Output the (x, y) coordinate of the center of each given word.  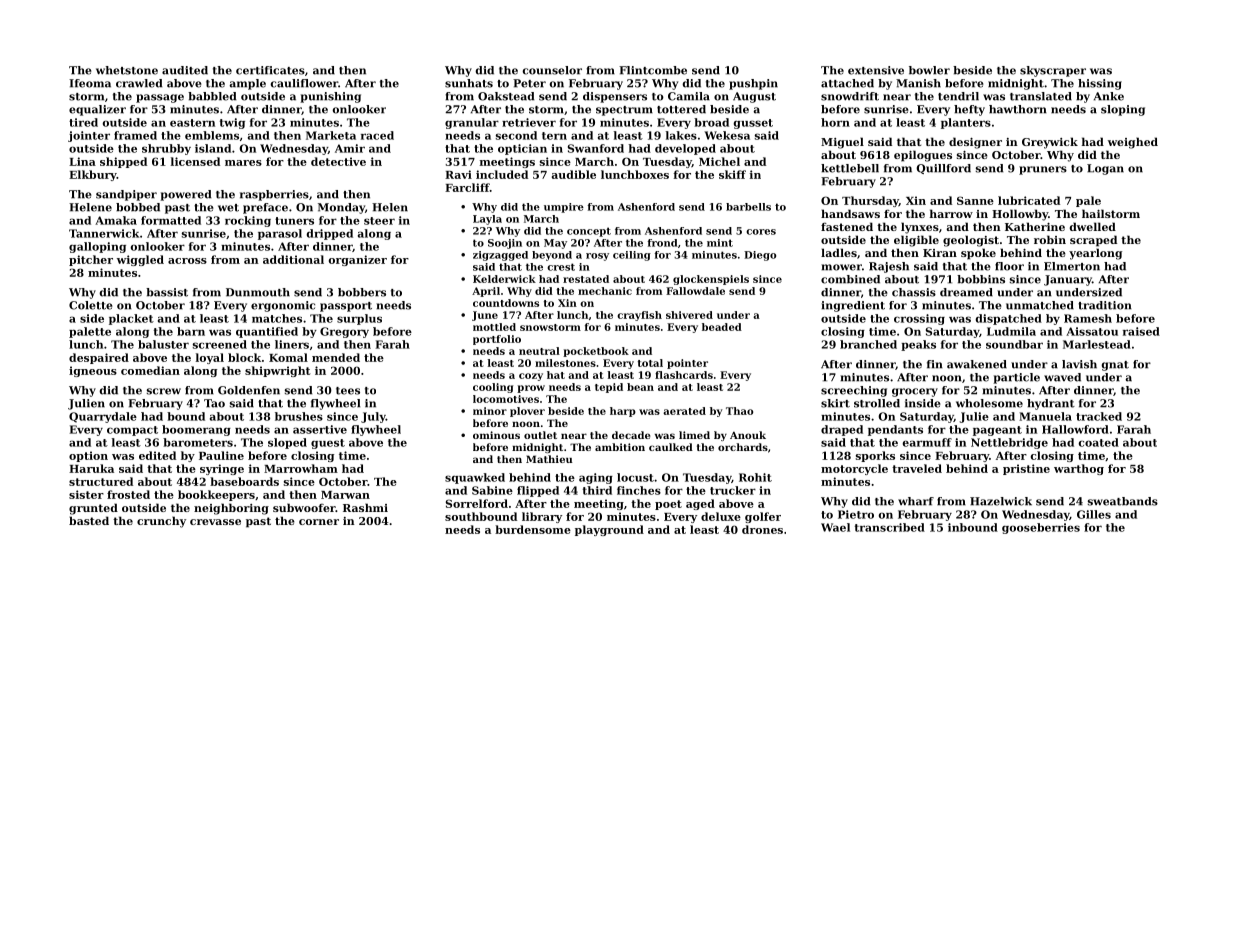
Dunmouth (258, 292)
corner (319, 522)
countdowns (506, 303)
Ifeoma (90, 83)
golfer (763, 517)
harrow (951, 213)
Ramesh (1088, 318)
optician (522, 149)
